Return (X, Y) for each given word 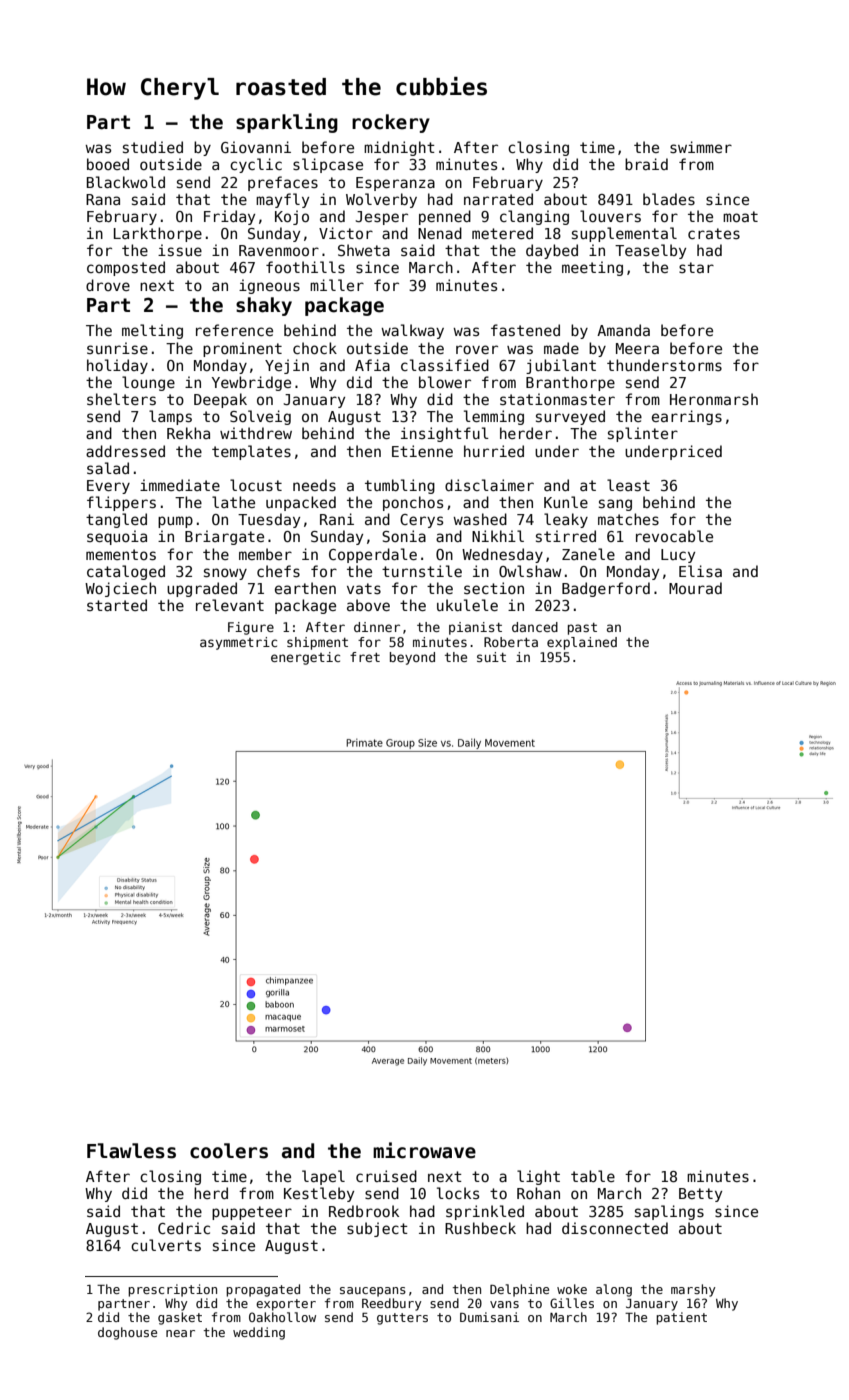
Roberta (511, 642)
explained (582, 643)
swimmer (701, 147)
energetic (305, 658)
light (538, 1177)
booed (108, 164)
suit (491, 657)
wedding (259, 1333)
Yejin (287, 366)
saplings (669, 1212)
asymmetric (238, 643)
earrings (687, 417)
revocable (674, 536)
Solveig (260, 417)
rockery (391, 123)
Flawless (131, 1151)
